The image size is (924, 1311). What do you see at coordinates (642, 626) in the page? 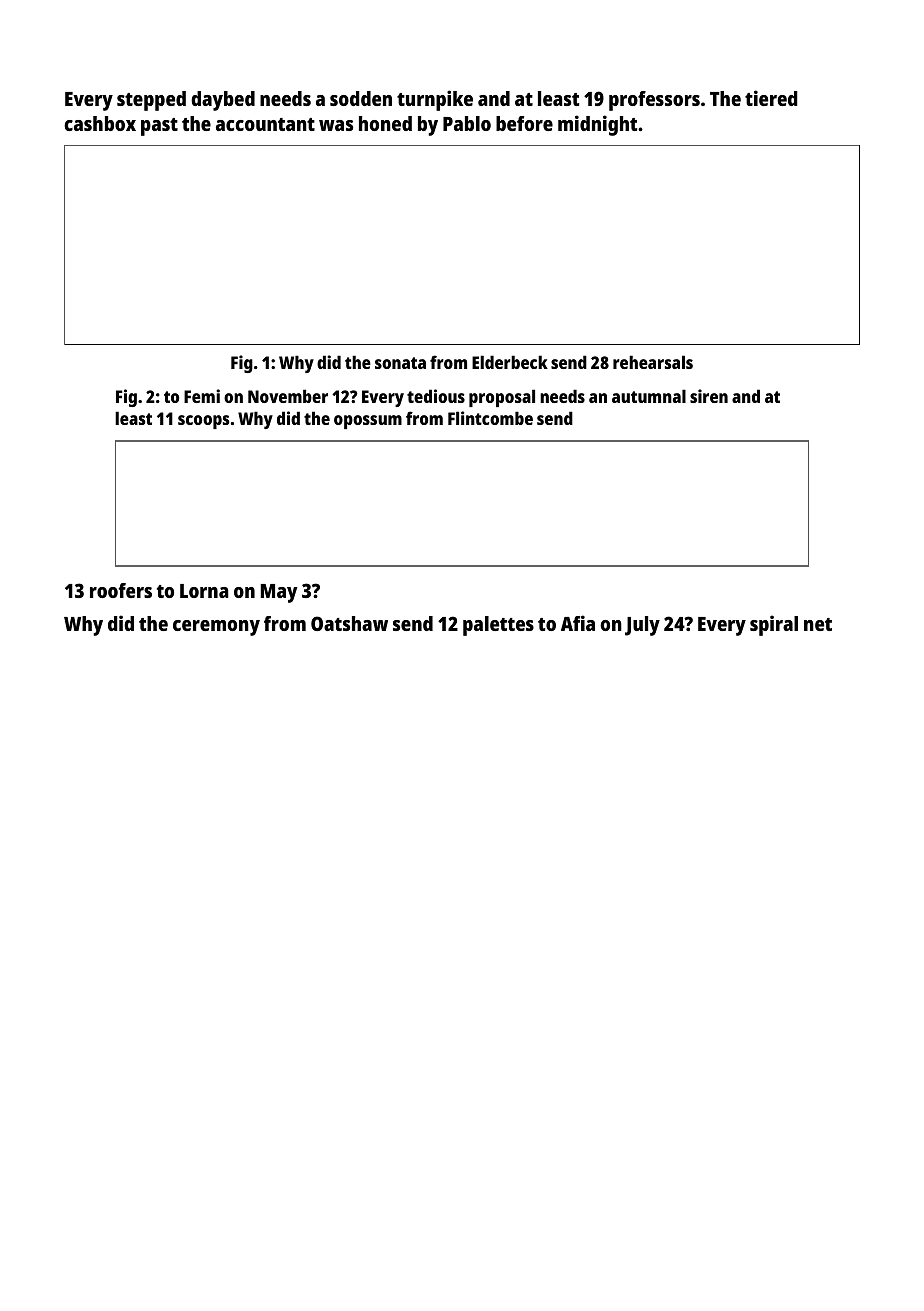
I see `July` at bounding box center [642, 626].
